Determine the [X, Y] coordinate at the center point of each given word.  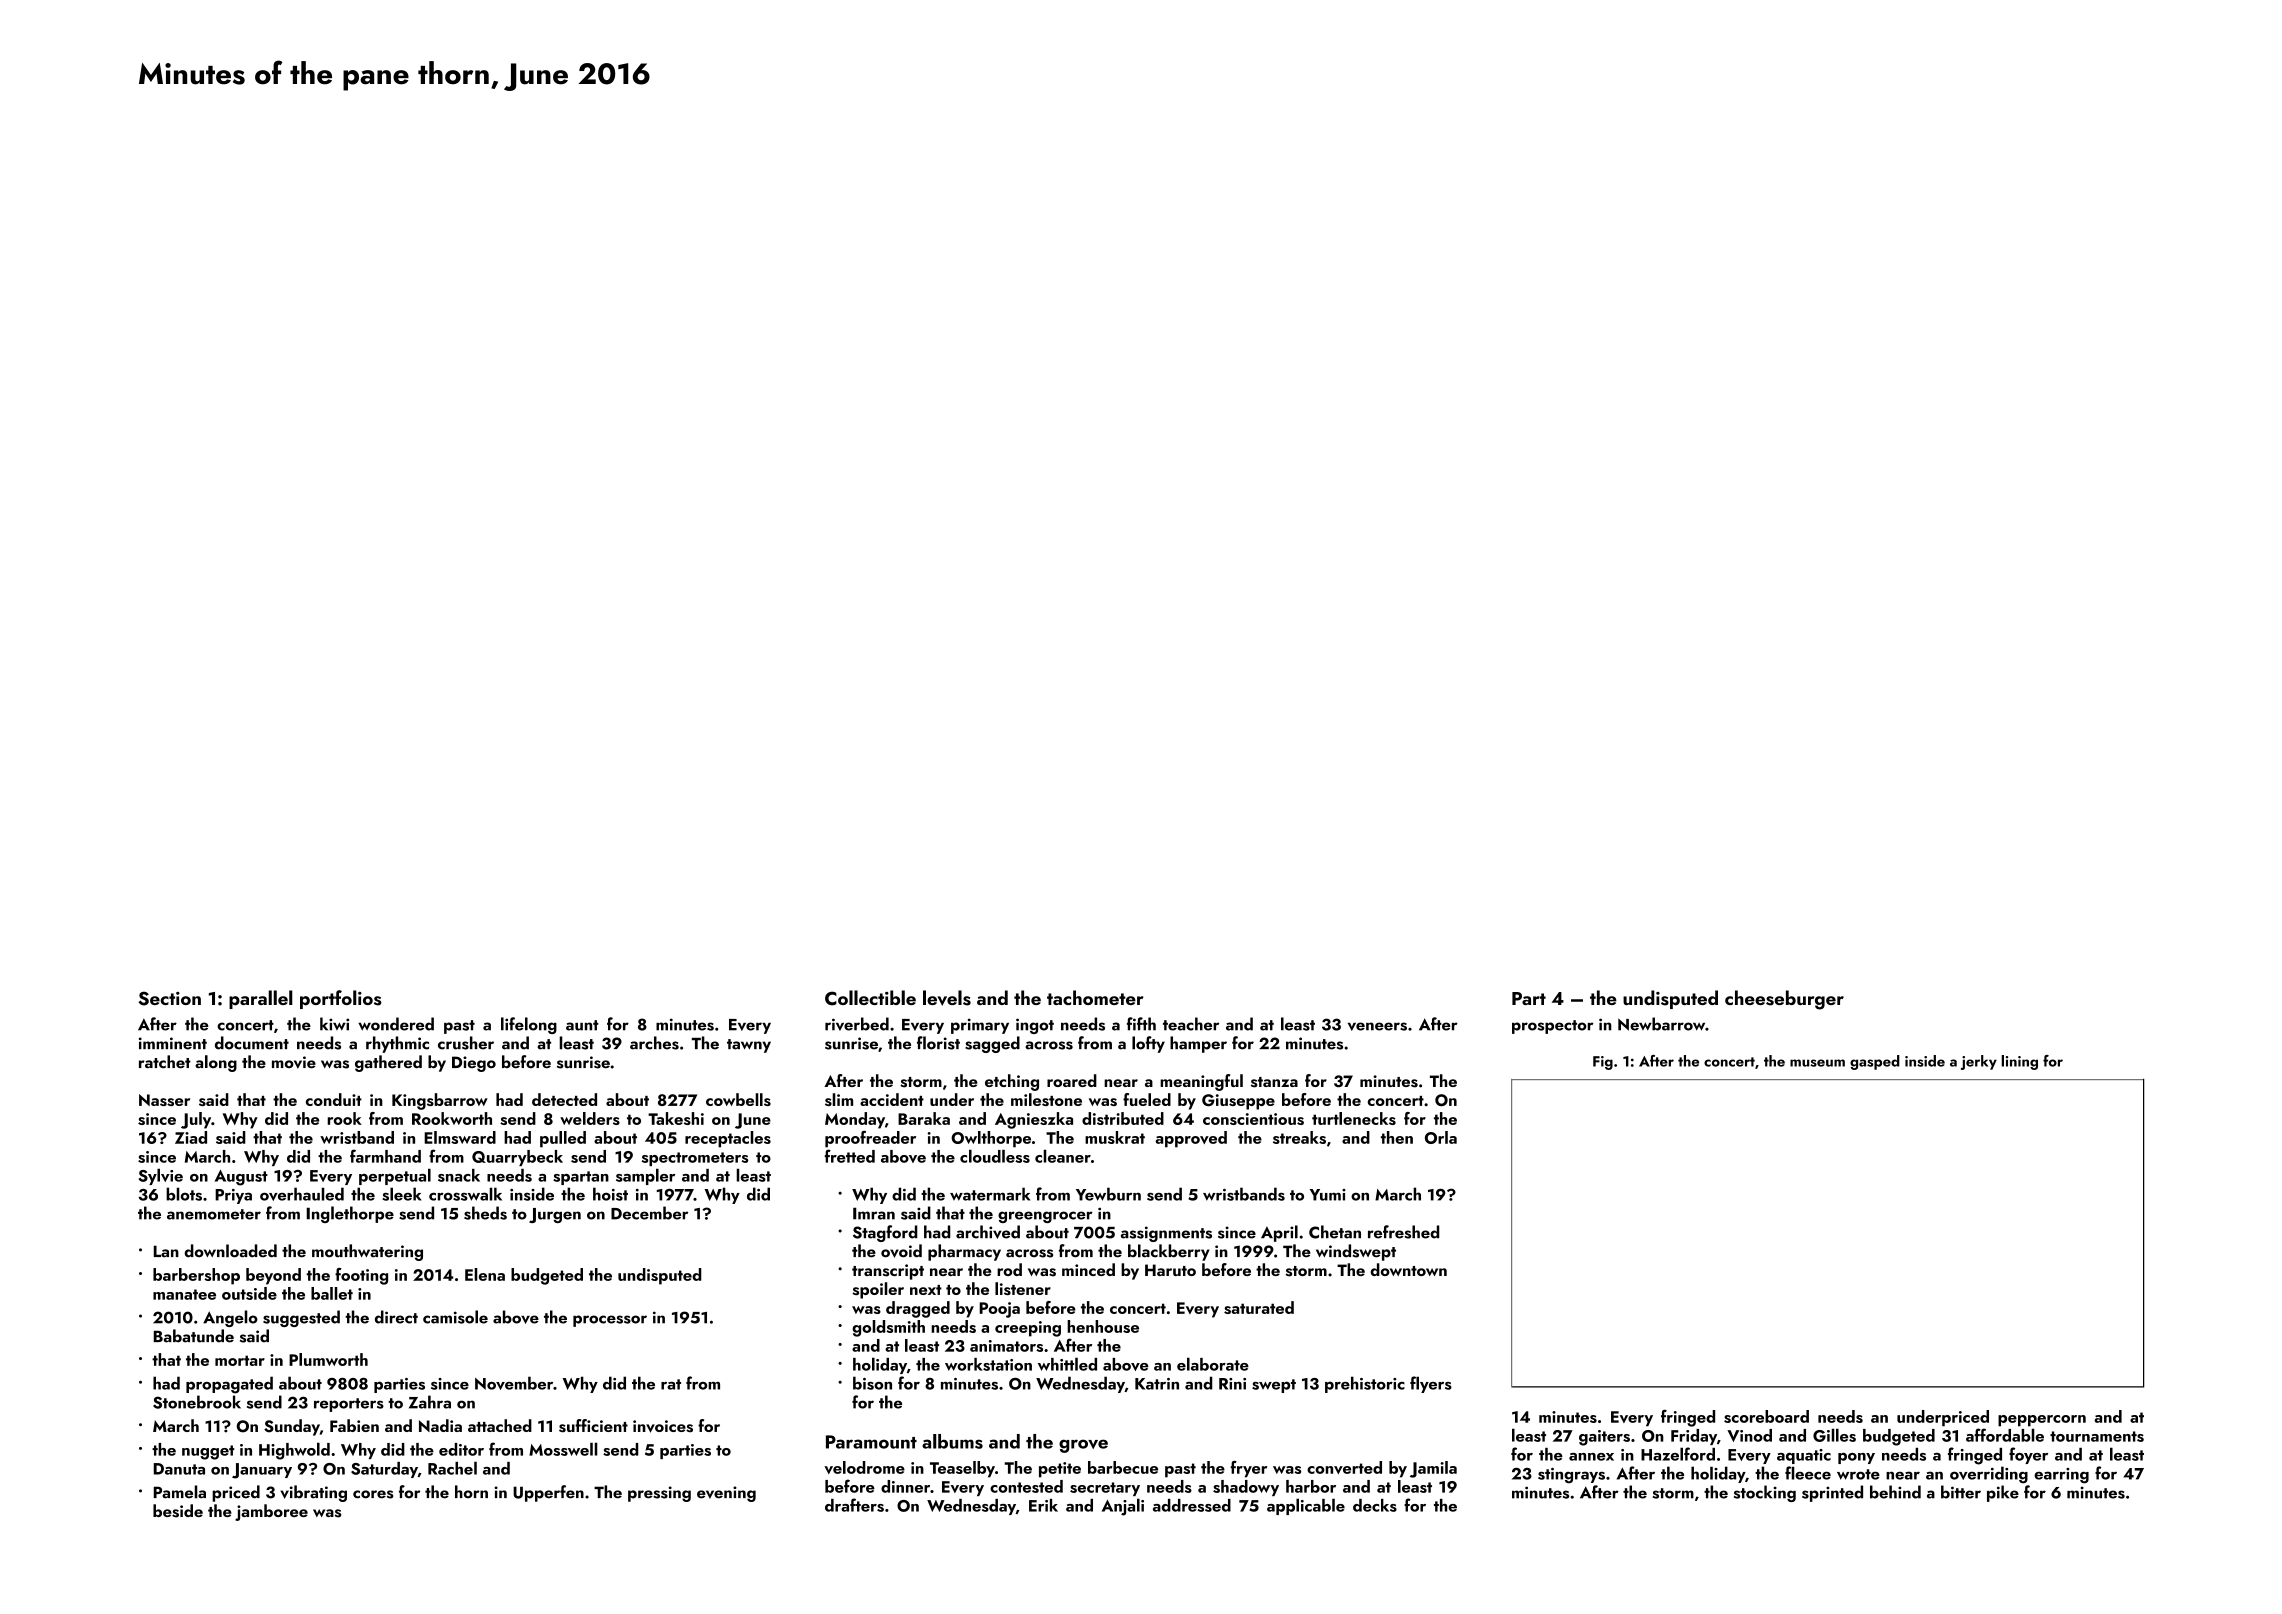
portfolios [341, 999]
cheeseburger [1784, 1000]
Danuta [179, 1469]
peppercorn [2042, 1421]
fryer [1248, 1469]
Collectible [870, 998]
